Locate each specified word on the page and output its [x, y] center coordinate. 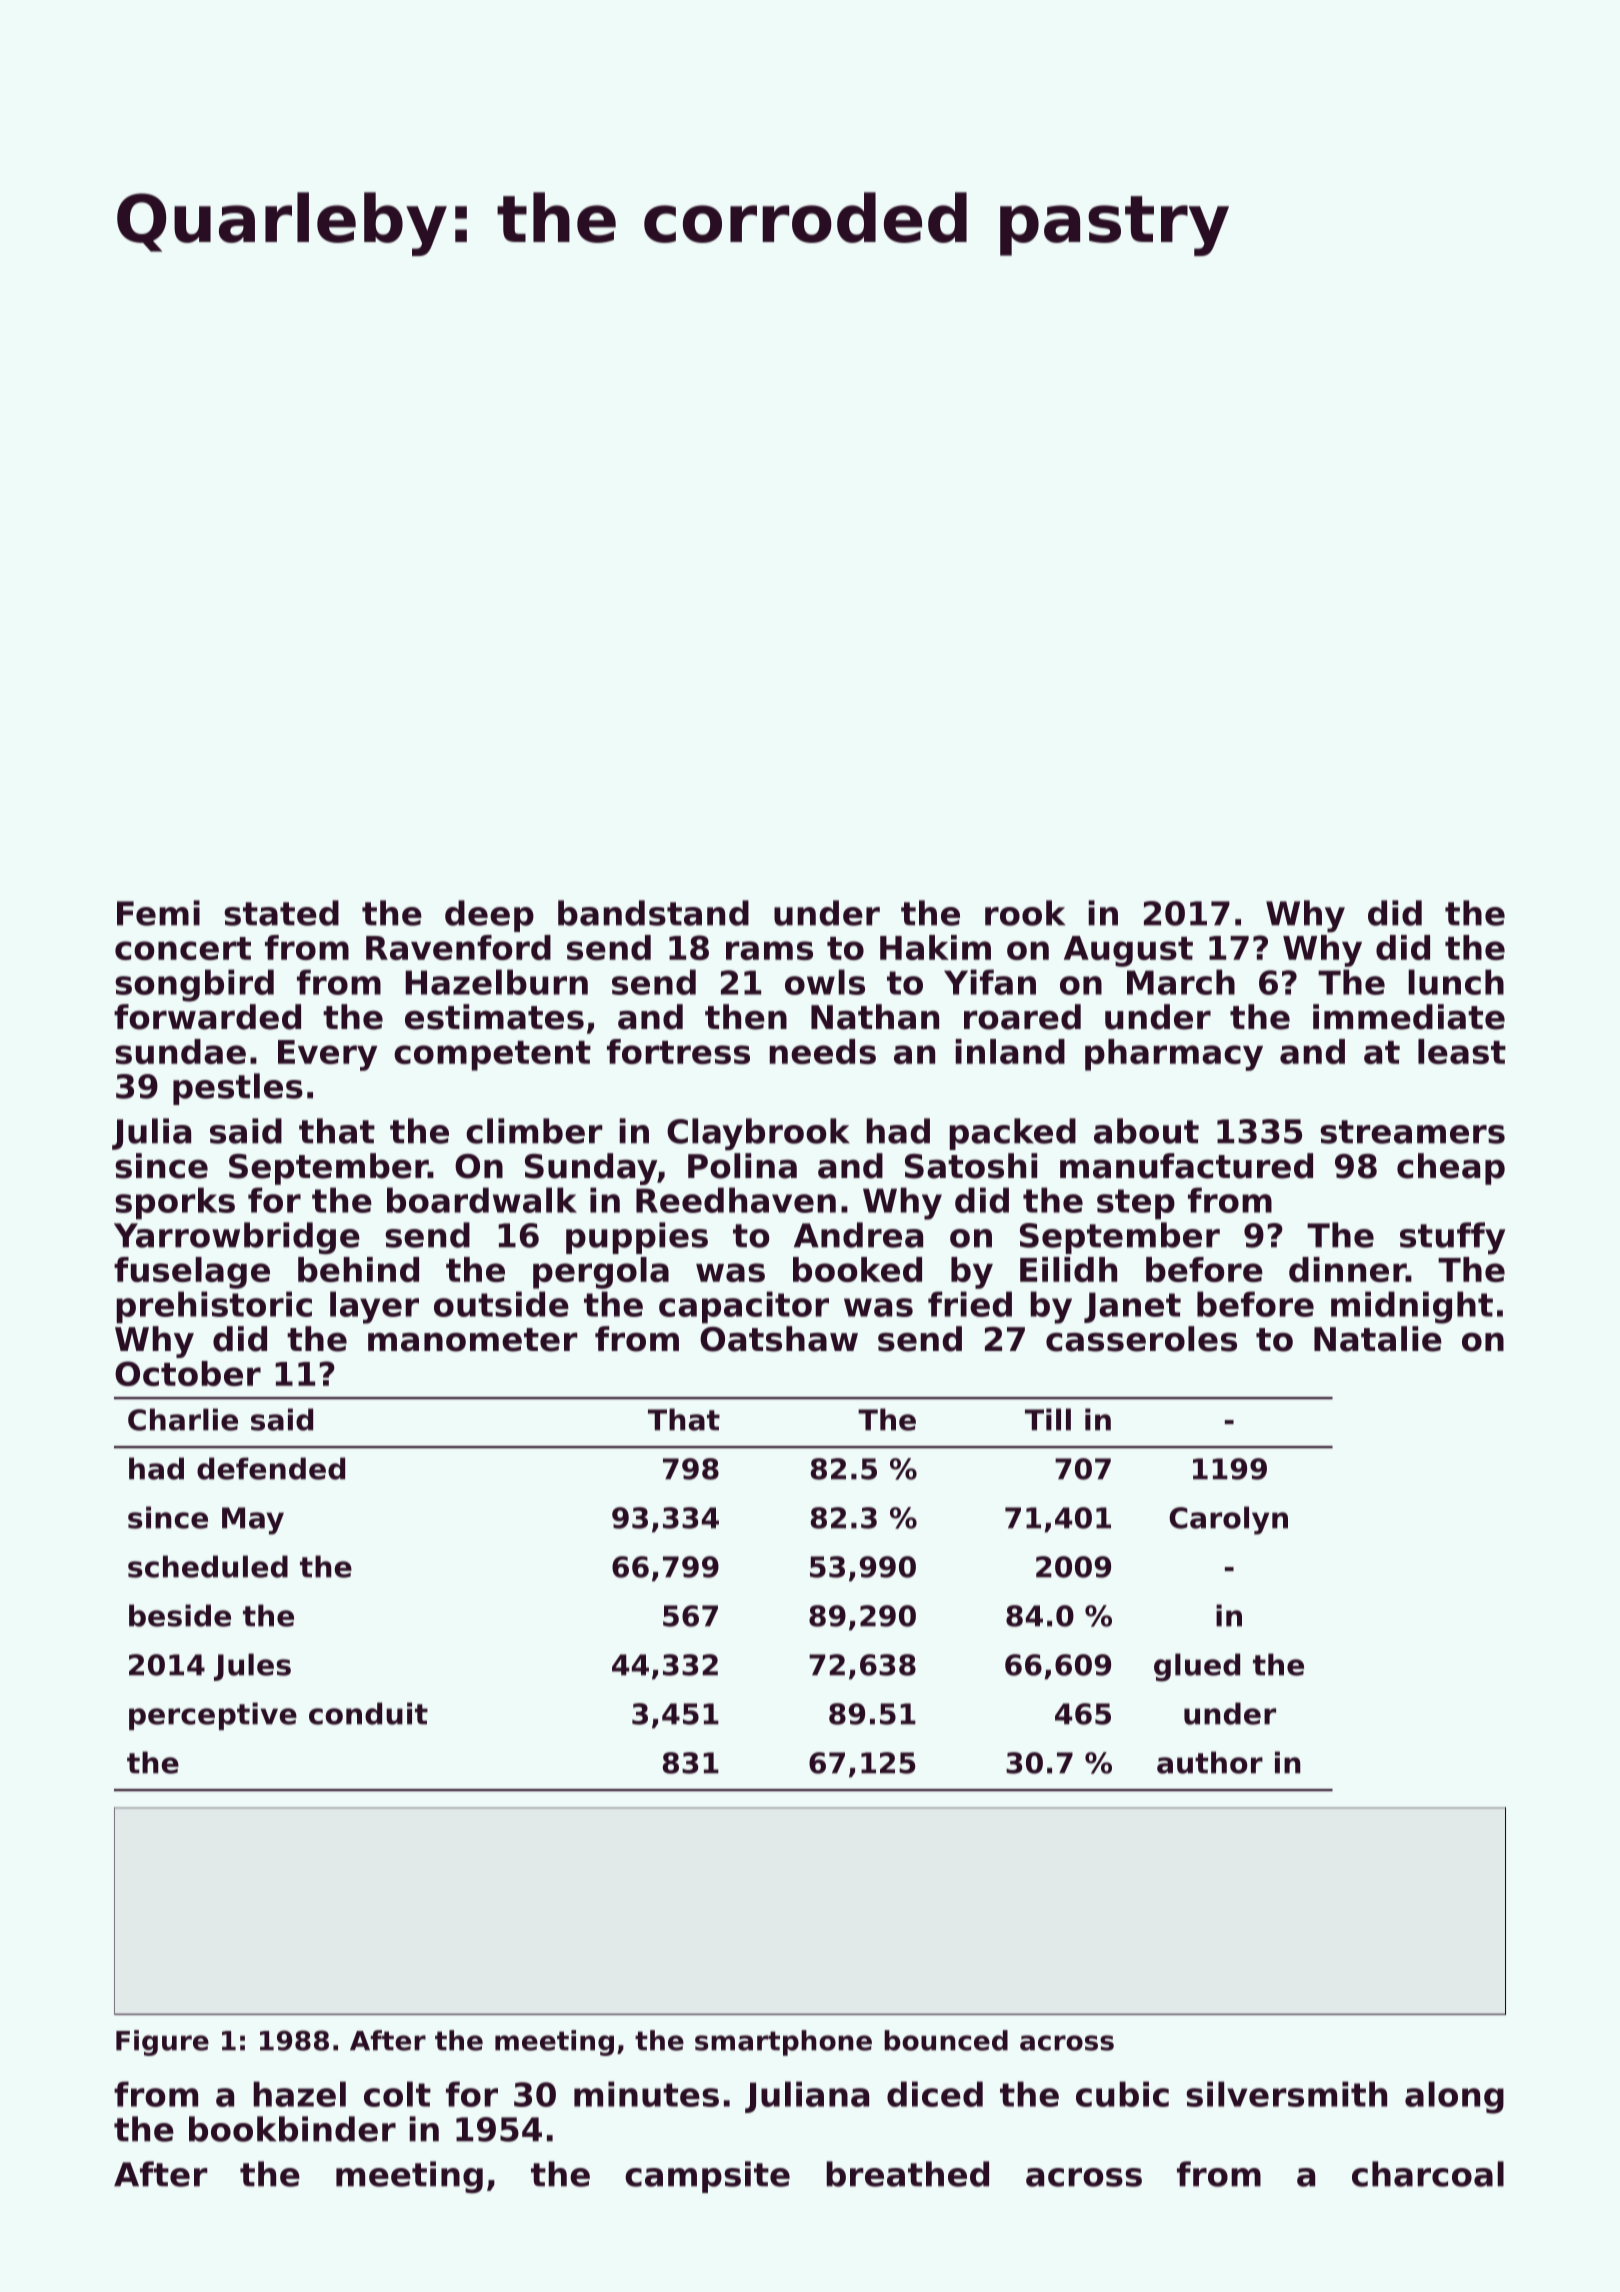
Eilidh [1068, 1269]
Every [327, 1055]
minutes [646, 2094]
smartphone [783, 2043]
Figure [162, 2043]
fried [970, 1304]
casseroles [1141, 1339]
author [1210, 1762]
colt [397, 2094]
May [253, 1521]
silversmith [1286, 2094]
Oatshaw [779, 1339]
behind [358, 1269]
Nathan [875, 1017]
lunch [1456, 982]
